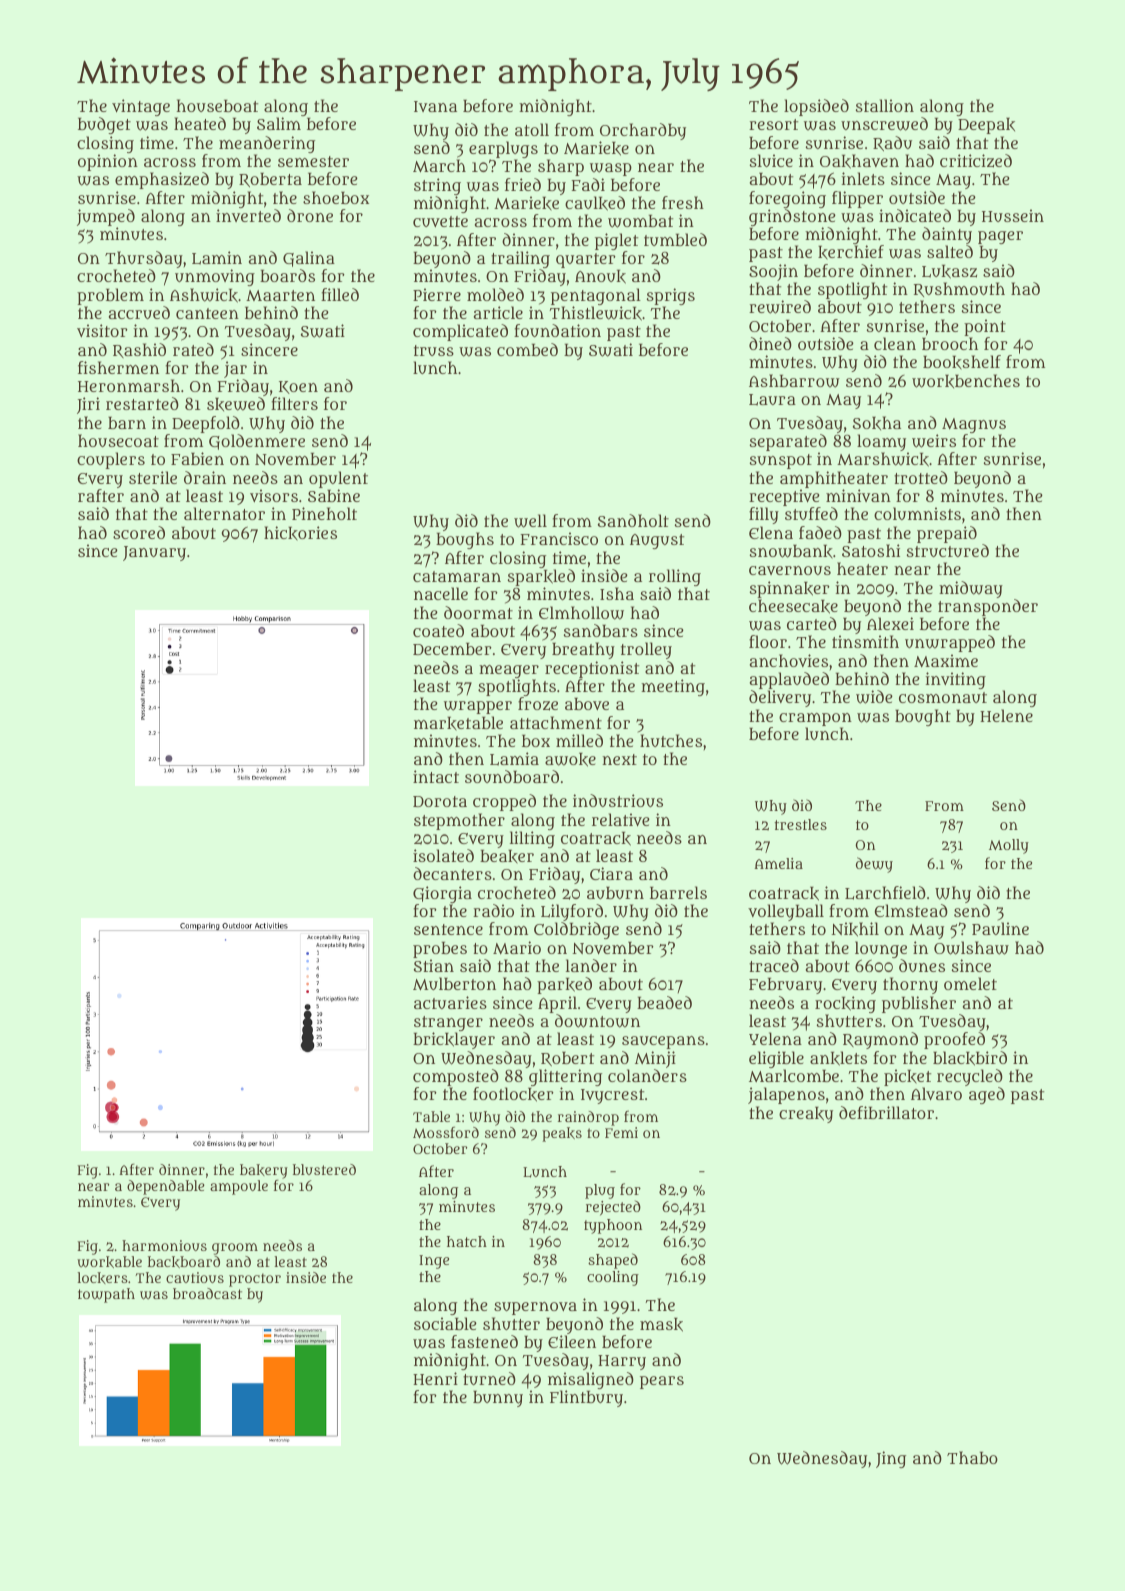  What do you see at coordinates (313, 161) in the document?
I see `semester` at bounding box center [313, 161].
